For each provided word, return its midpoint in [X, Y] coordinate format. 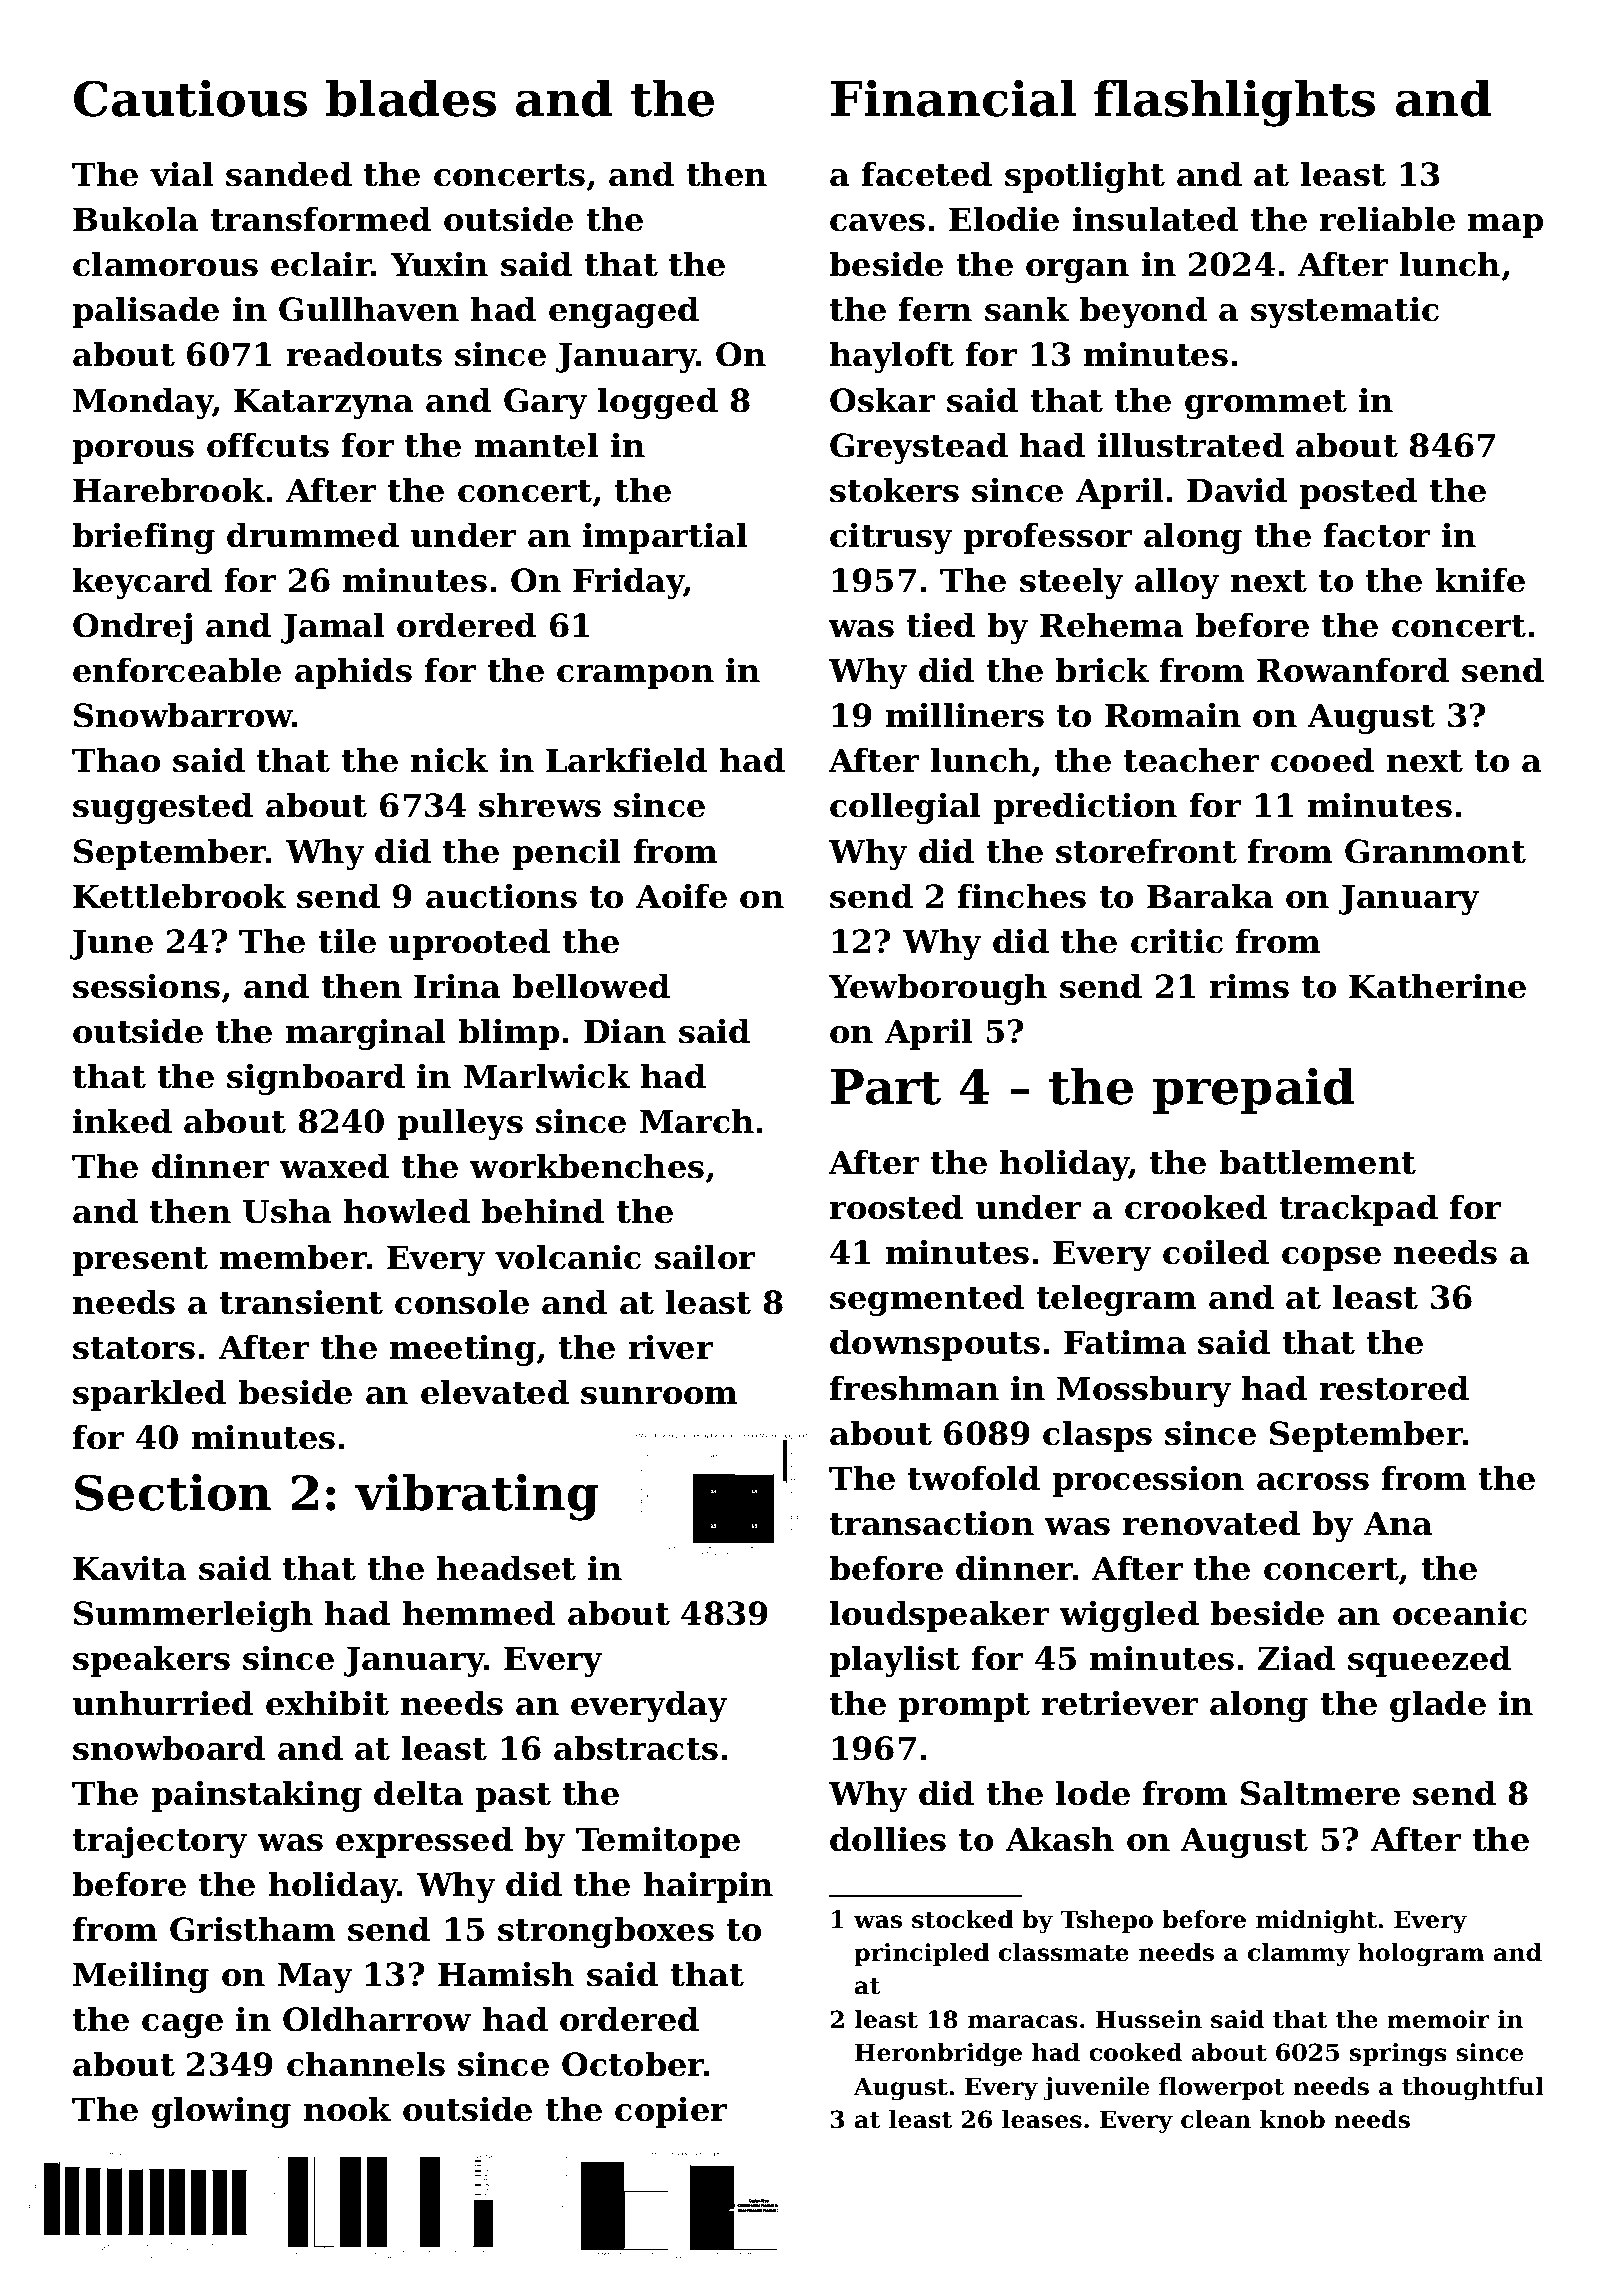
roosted [896, 1207]
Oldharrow [377, 2019]
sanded [289, 174]
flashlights [1234, 103]
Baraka [1210, 896]
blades [411, 98]
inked [122, 1121]
